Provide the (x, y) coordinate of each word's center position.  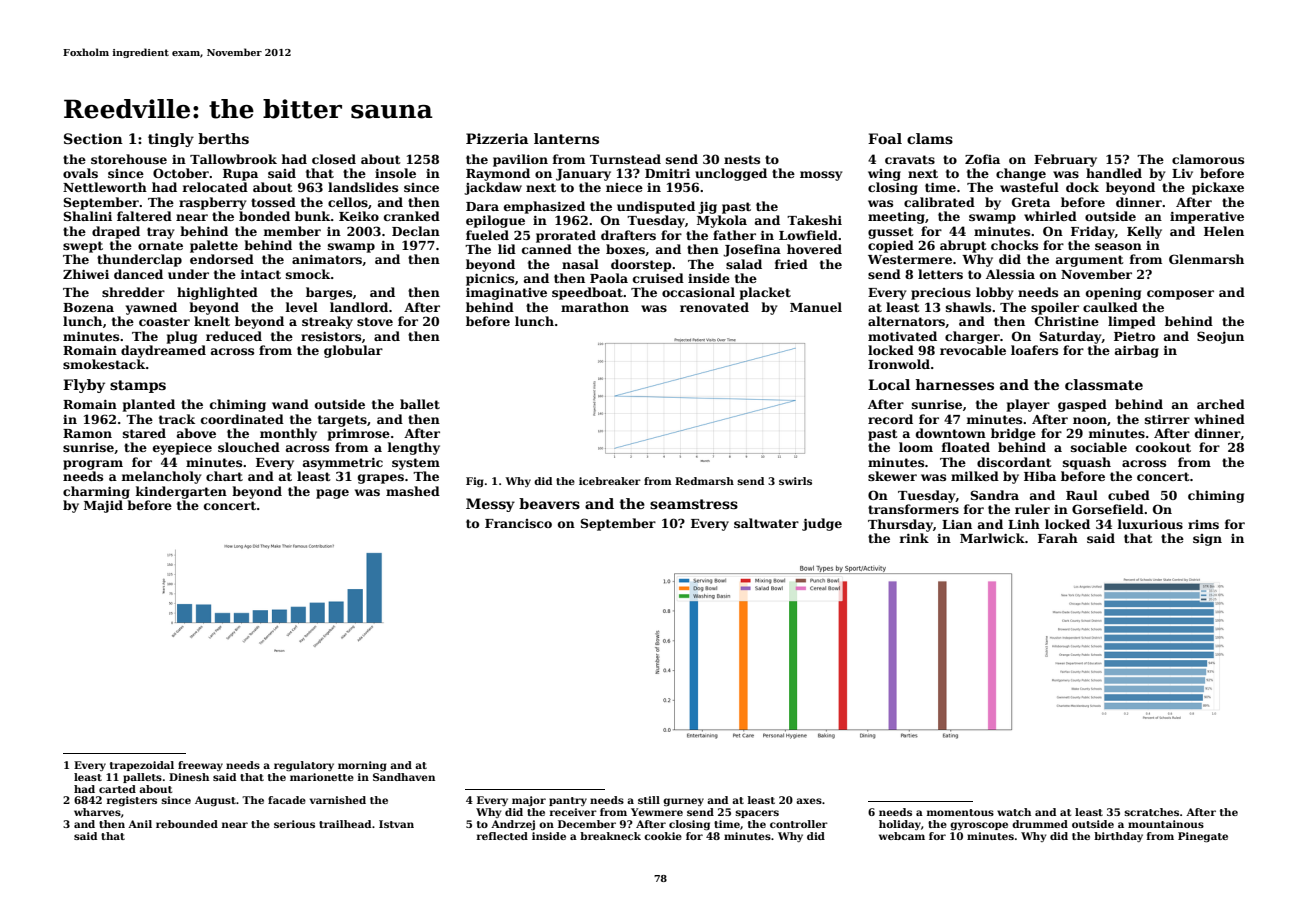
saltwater (766, 523)
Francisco (518, 523)
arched (1221, 404)
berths (223, 138)
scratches (1151, 812)
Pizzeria (497, 138)
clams (930, 138)
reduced (234, 336)
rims (1203, 524)
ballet (420, 404)
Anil (140, 824)
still (649, 800)
